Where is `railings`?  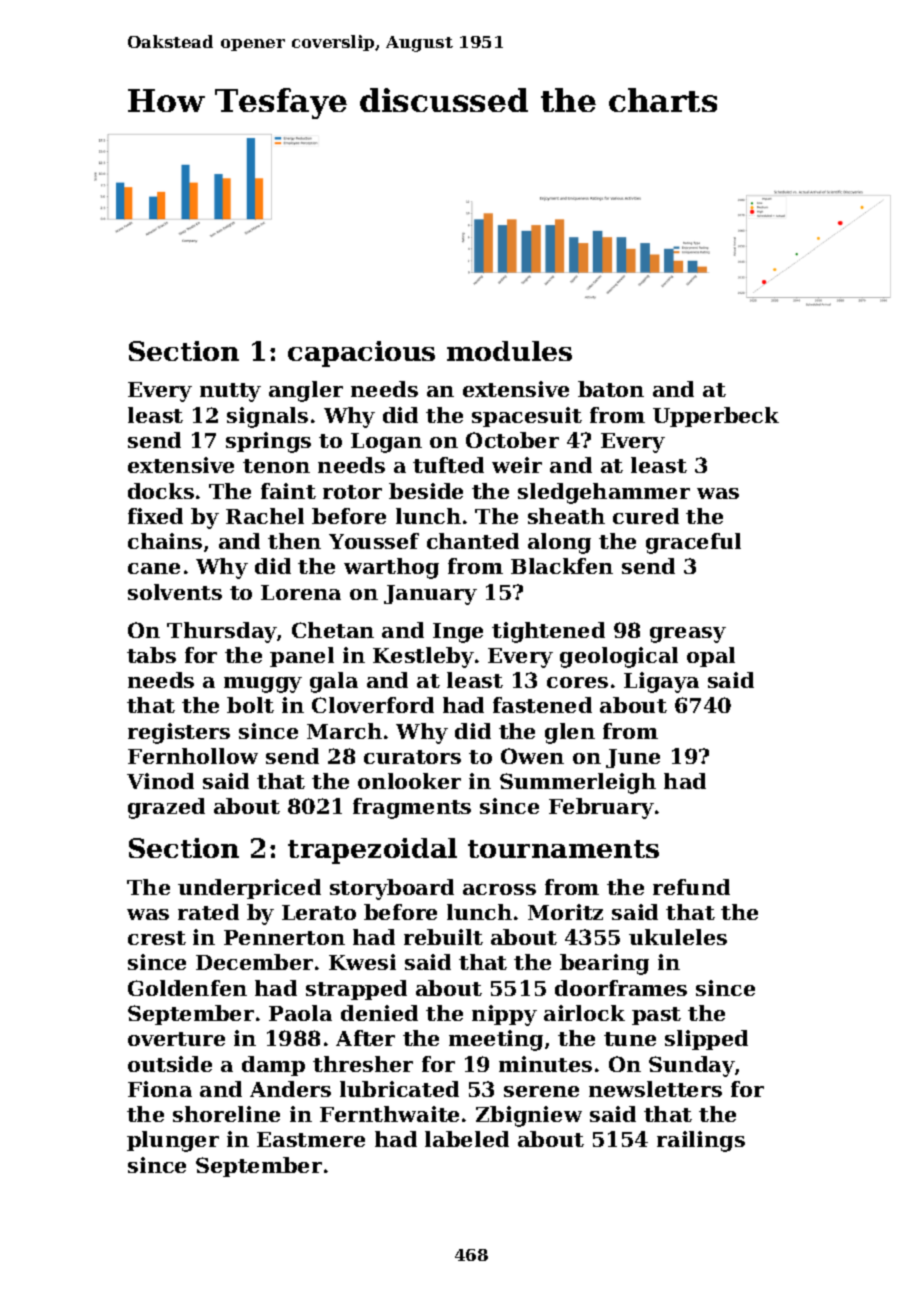
railings is located at coordinates (701, 1141).
